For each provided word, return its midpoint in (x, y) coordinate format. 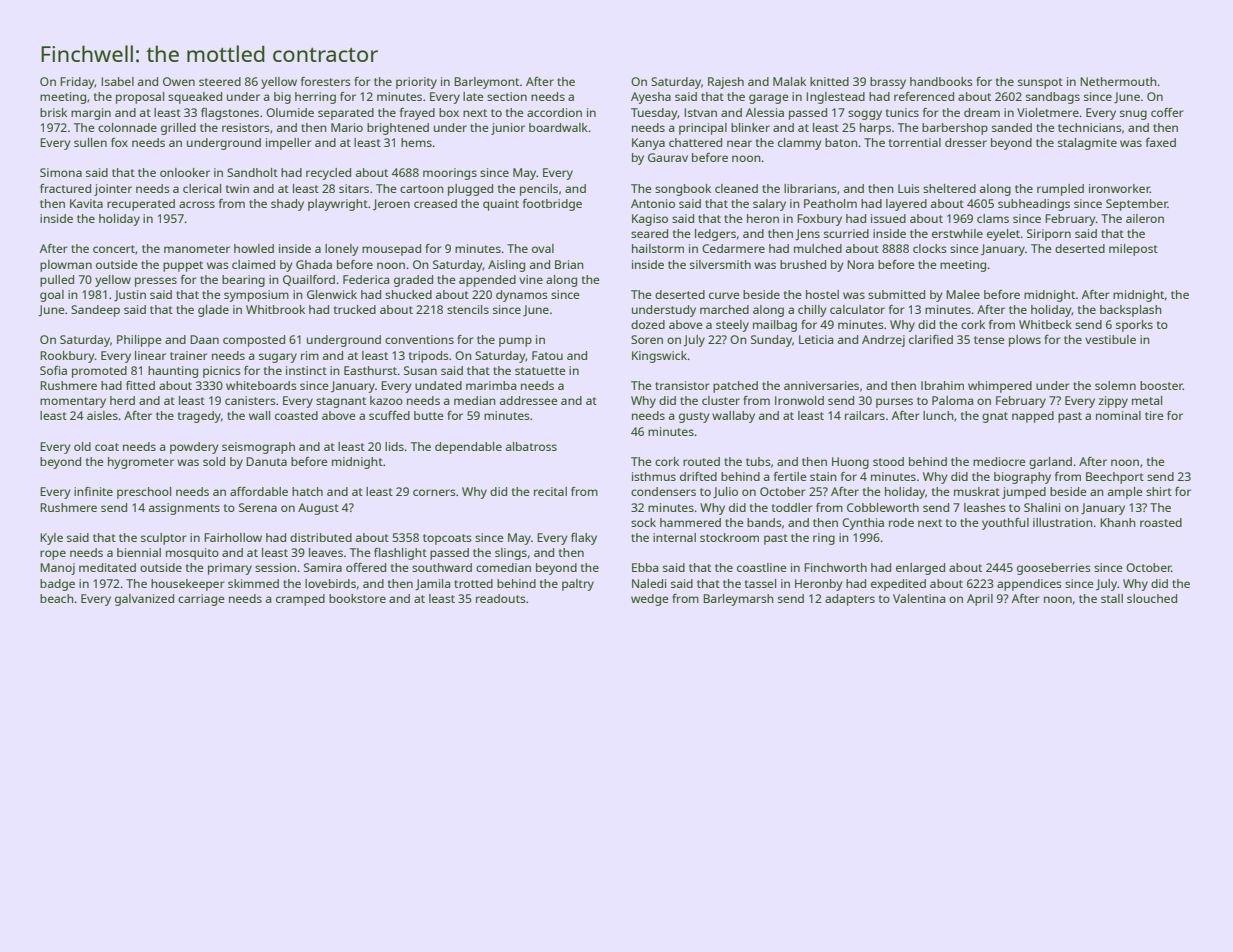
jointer (113, 190)
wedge (650, 600)
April (980, 600)
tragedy (199, 417)
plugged (470, 190)
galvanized (144, 600)
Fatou (547, 355)
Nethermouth (1118, 81)
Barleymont (486, 83)
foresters (326, 81)
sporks (1134, 326)
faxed (1161, 142)
